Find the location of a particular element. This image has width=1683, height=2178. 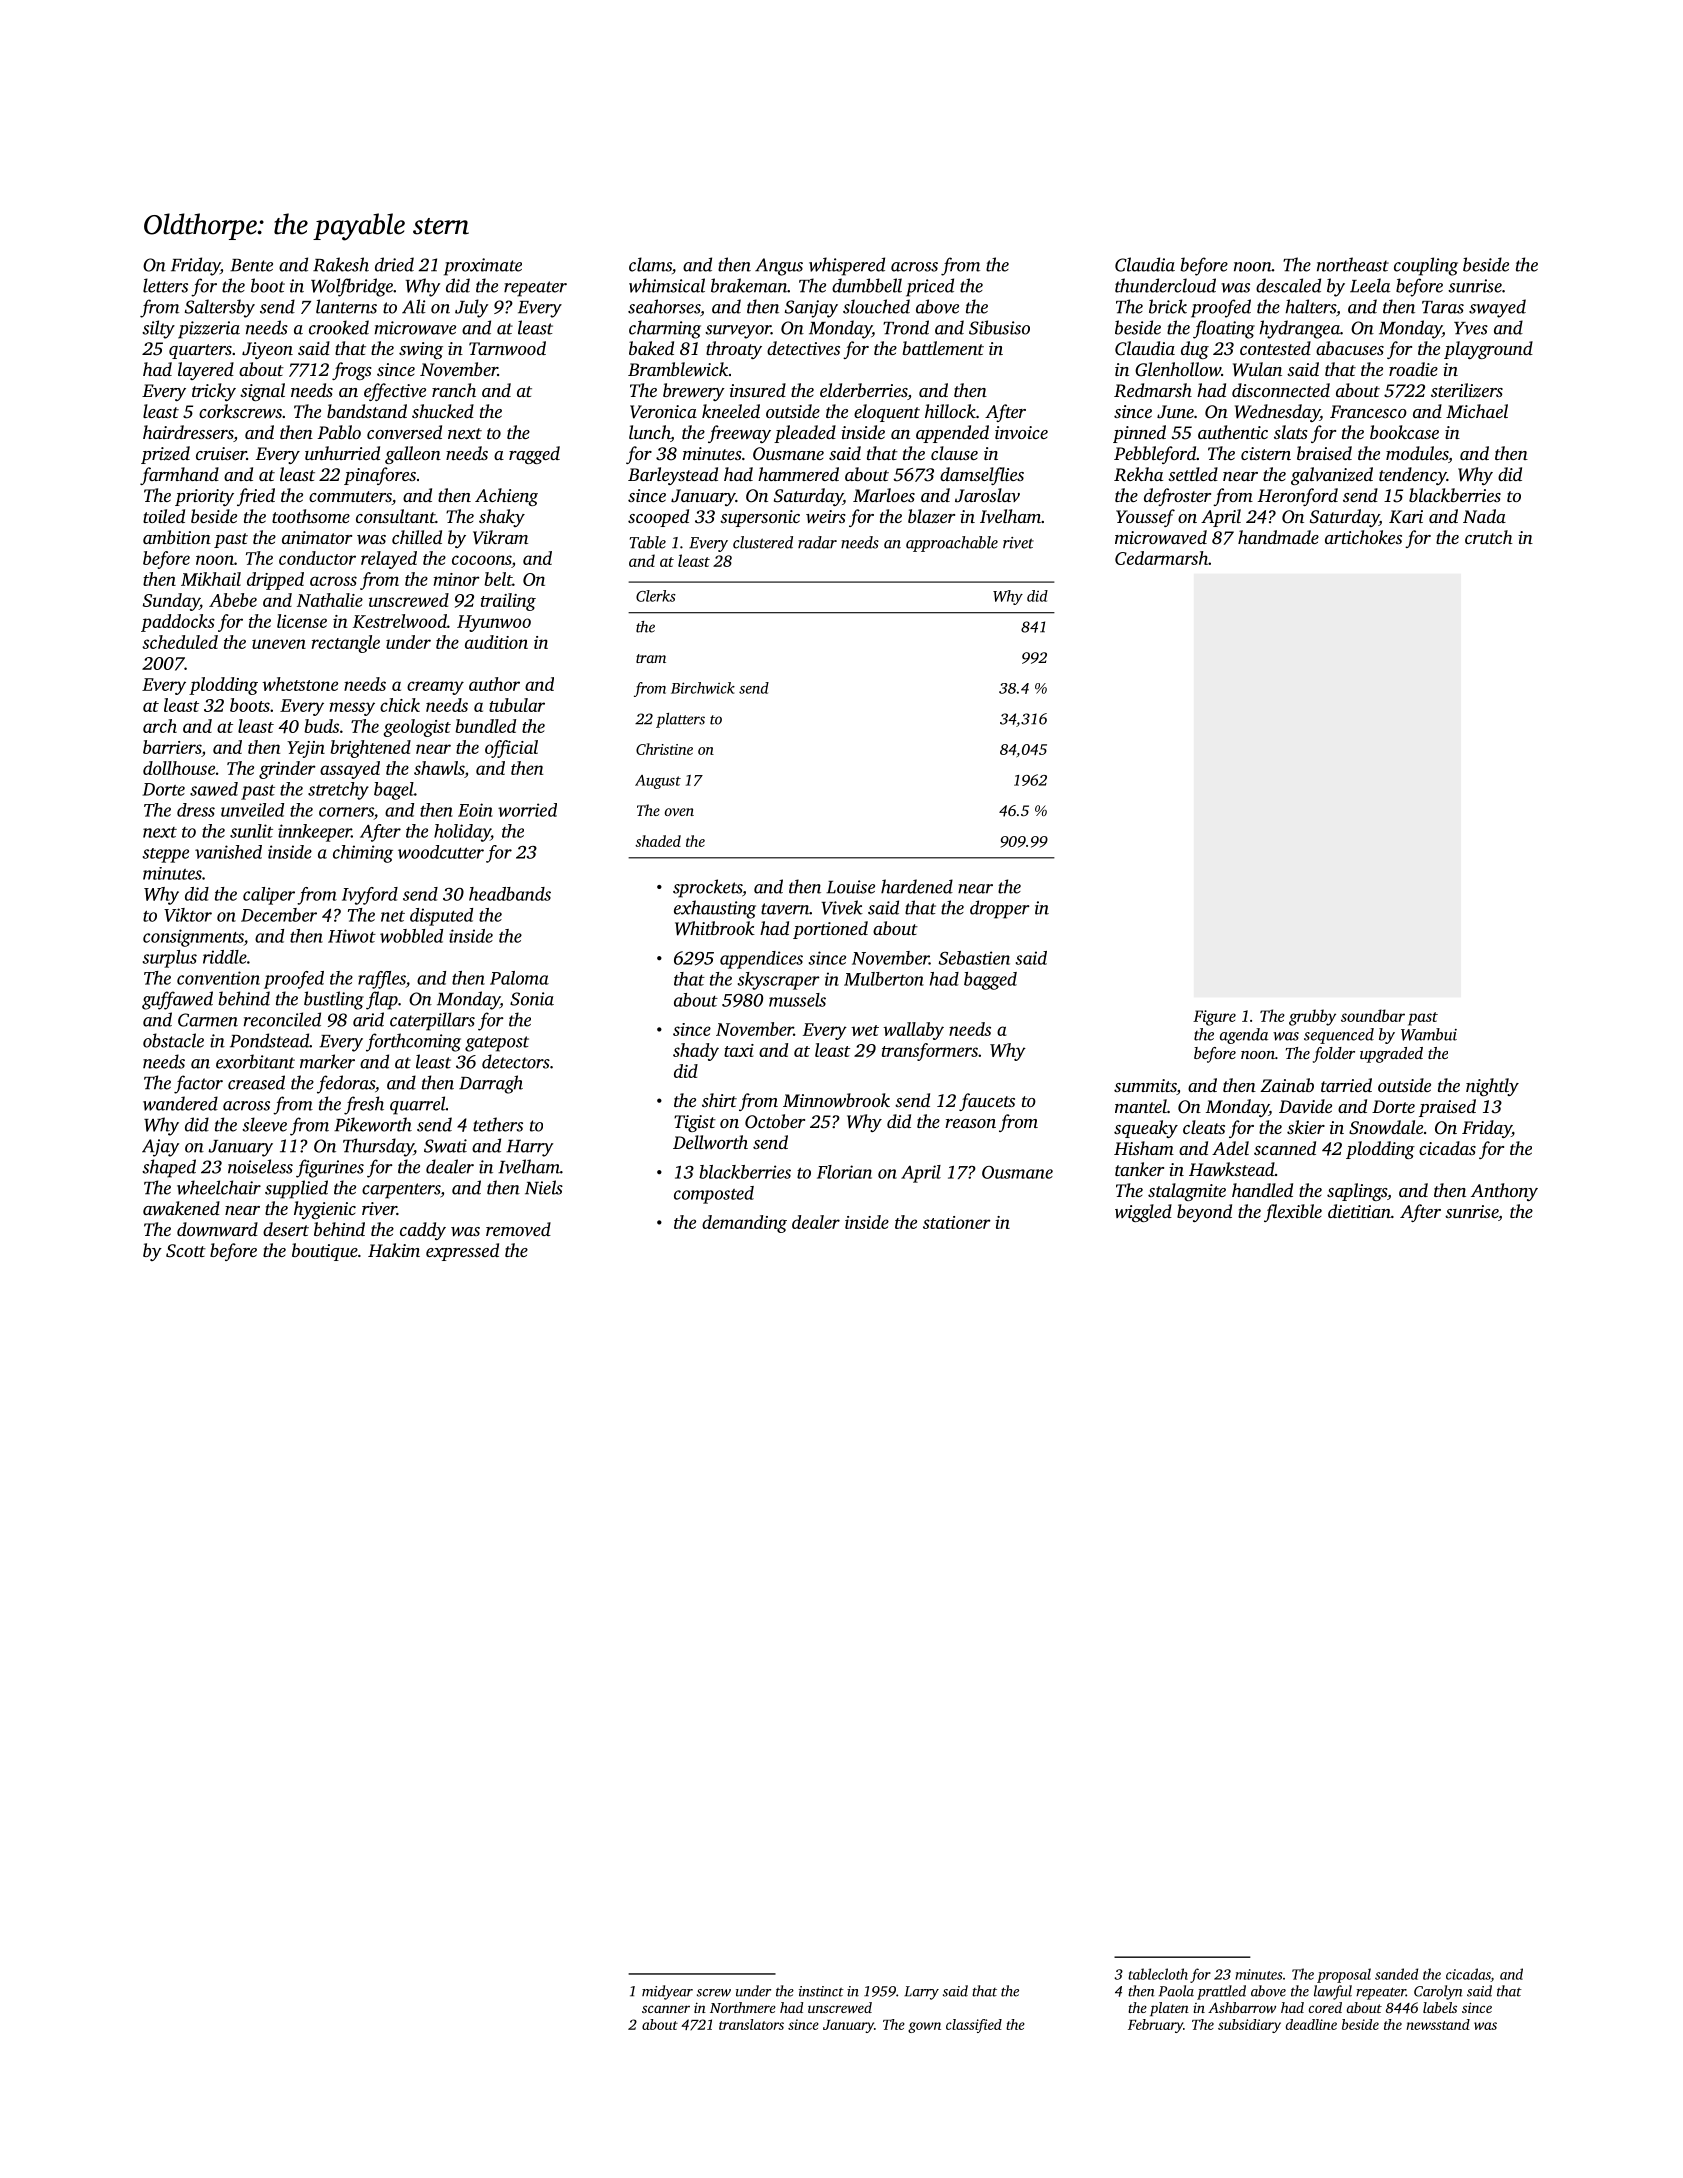

detectives is located at coordinates (803, 348).
